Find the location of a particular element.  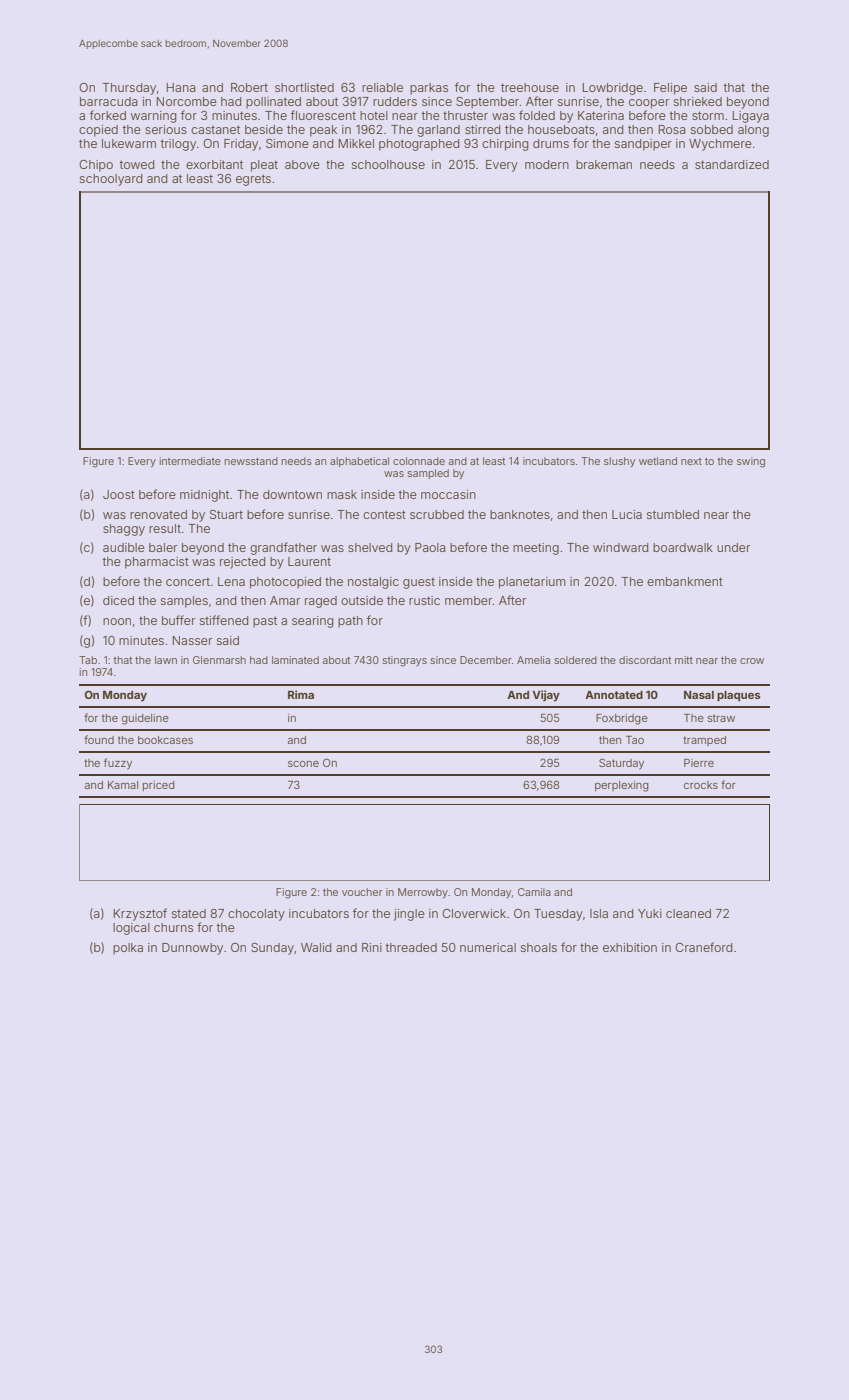

wetland is located at coordinates (658, 461).
